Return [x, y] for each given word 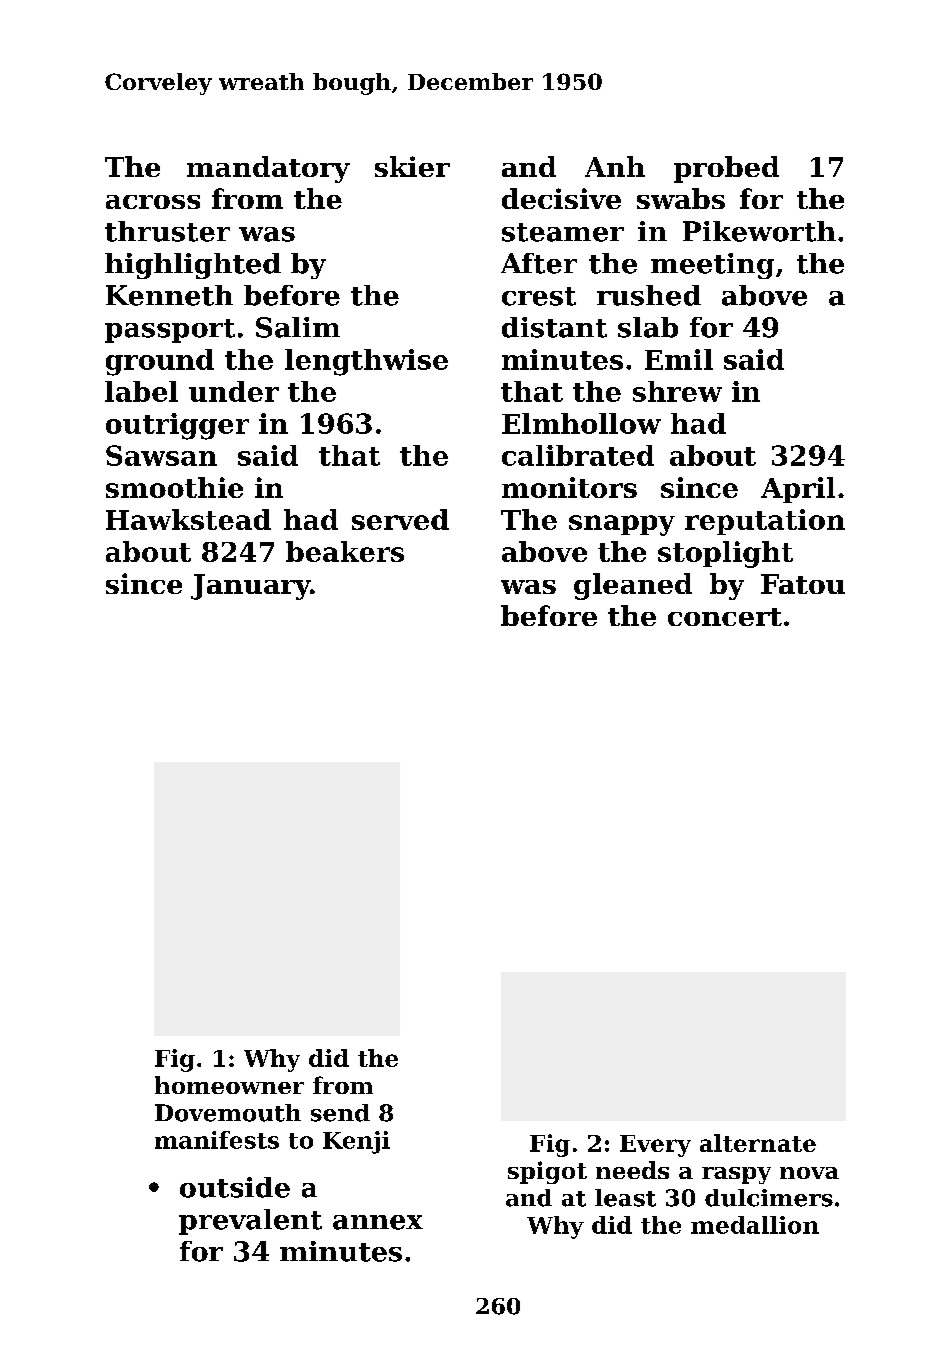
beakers [345, 551]
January [250, 587]
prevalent [250, 1222]
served [400, 519]
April [798, 490]
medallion [755, 1225]
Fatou [803, 584]
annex [378, 1222]
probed [726, 169]
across [153, 202]
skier [412, 166]
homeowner [229, 1085]
